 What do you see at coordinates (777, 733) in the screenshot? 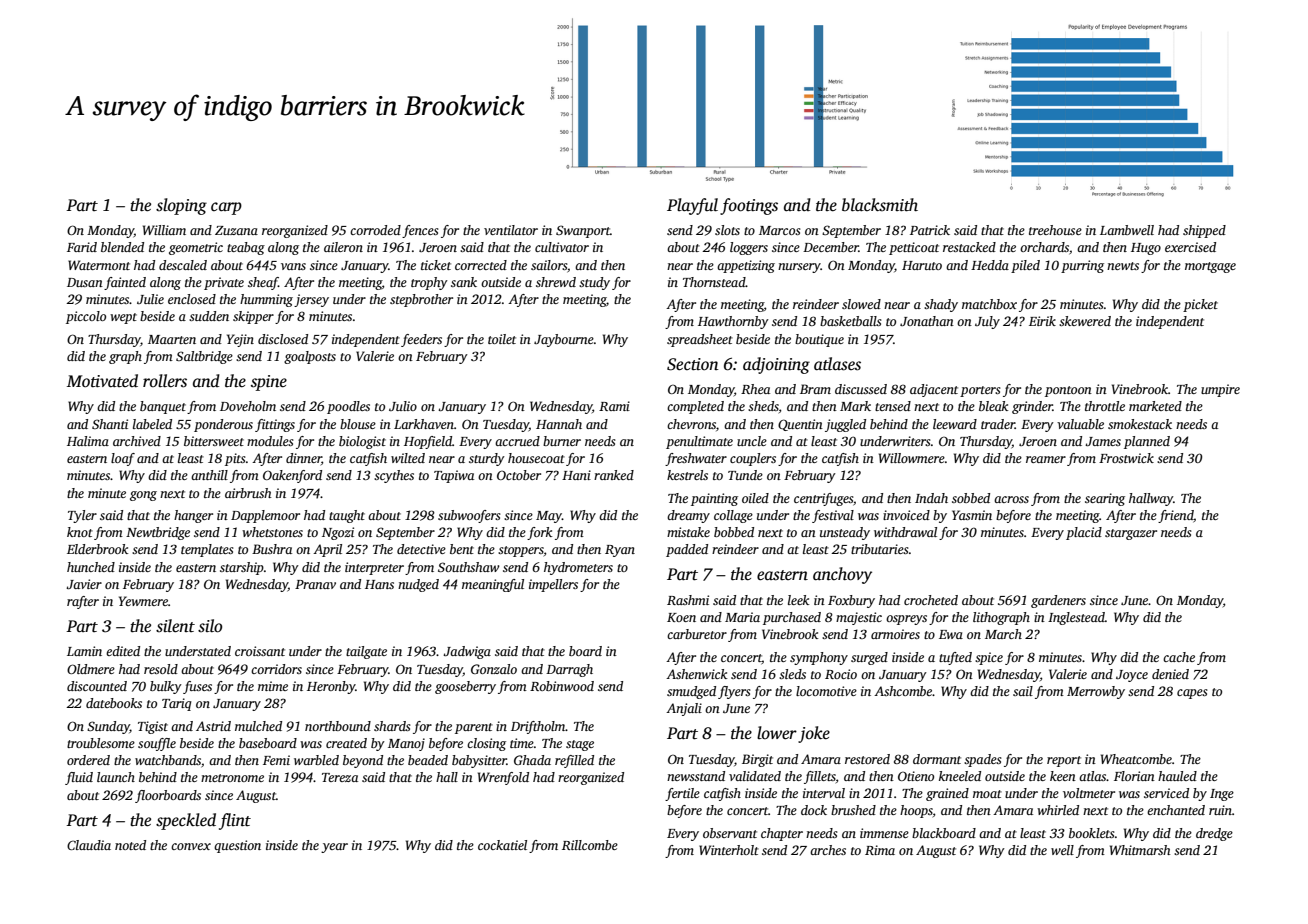
I see `lower` at bounding box center [777, 733].
